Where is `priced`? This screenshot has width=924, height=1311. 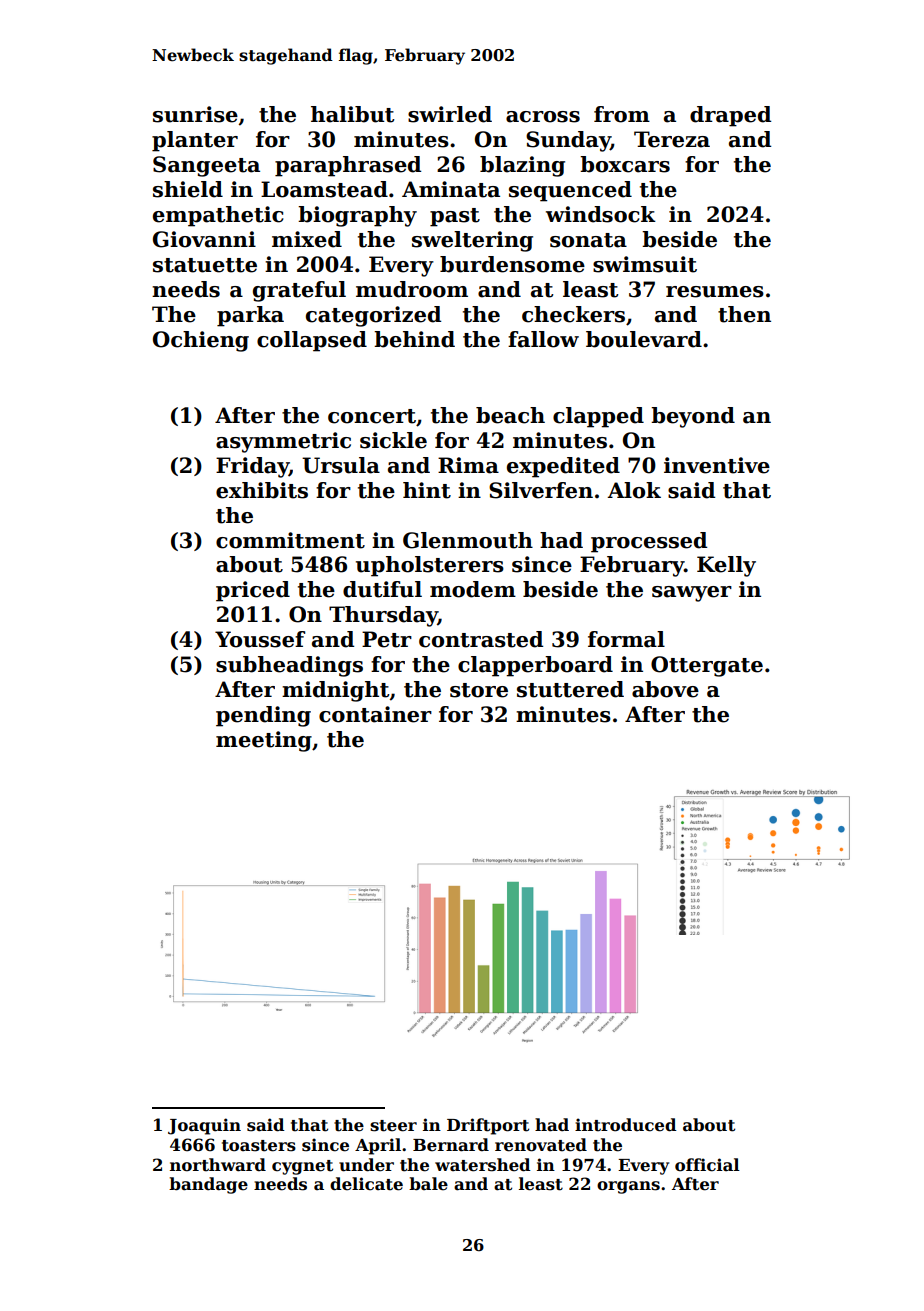
priced is located at coordinates (253, 591).
